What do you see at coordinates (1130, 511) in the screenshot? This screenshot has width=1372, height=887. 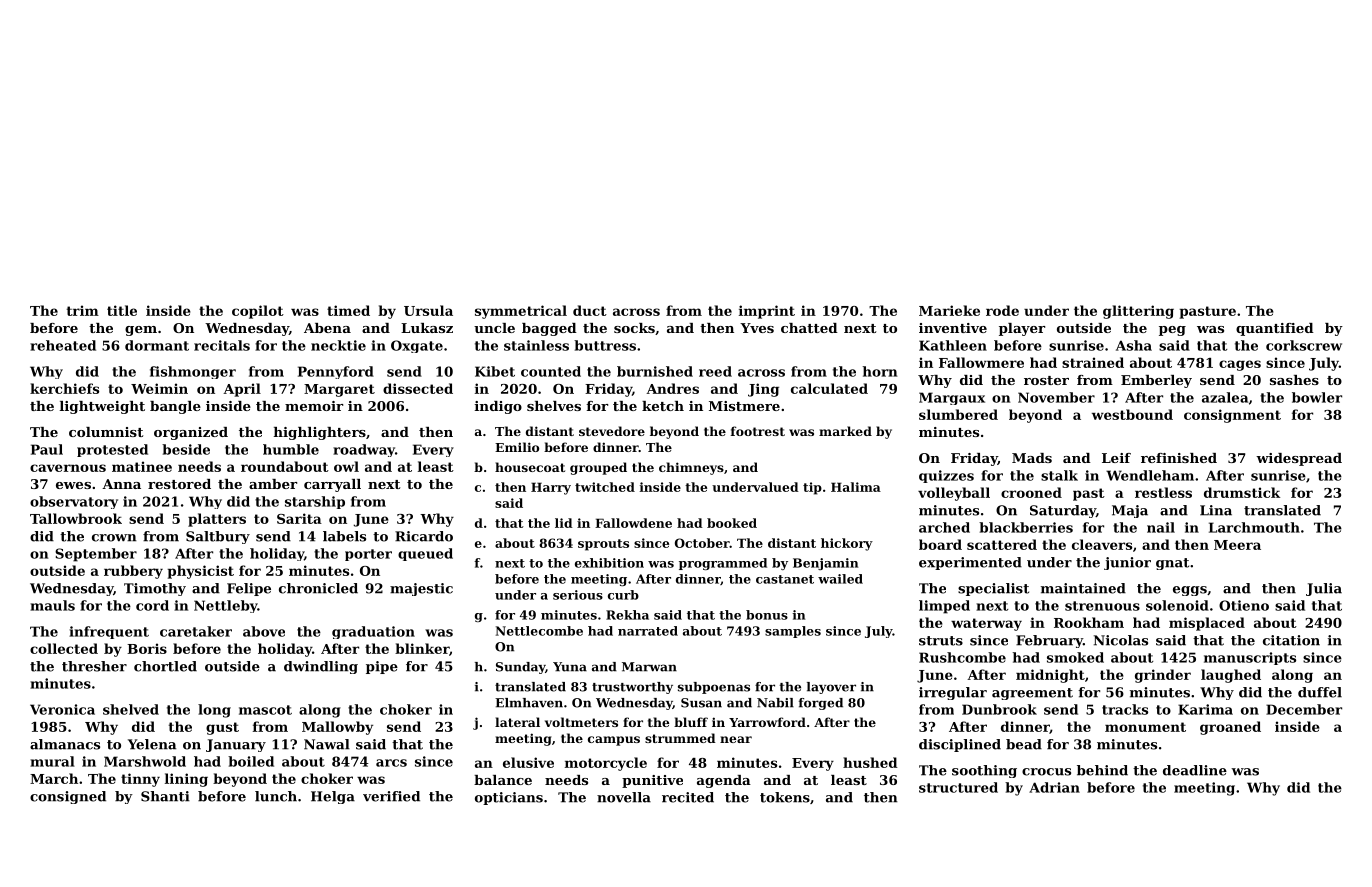 I see `Maja` at bounding box center [1130, 511].
